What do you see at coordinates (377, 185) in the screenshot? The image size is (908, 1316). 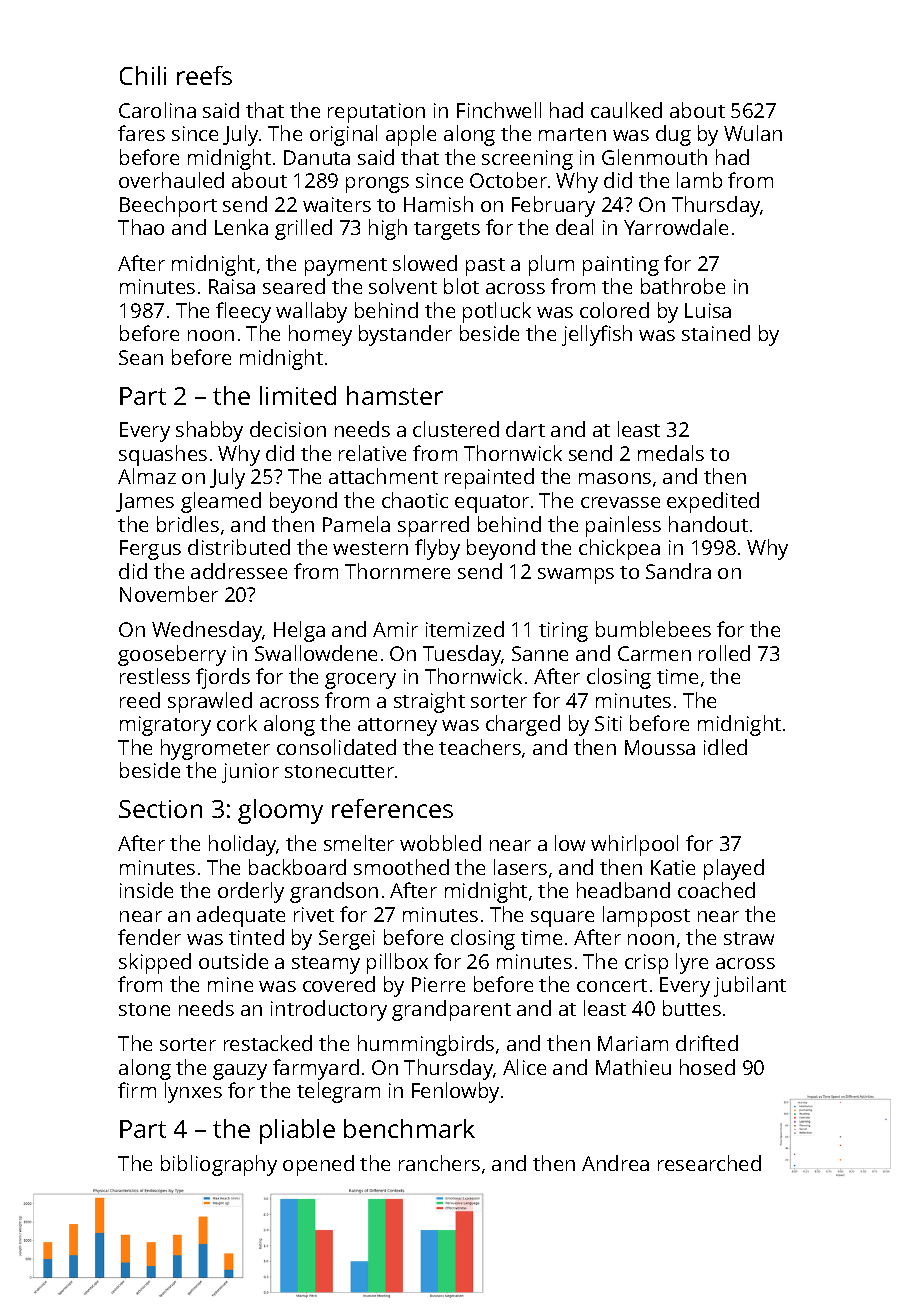 I see `prongs` at bounding box center [377, 185].
